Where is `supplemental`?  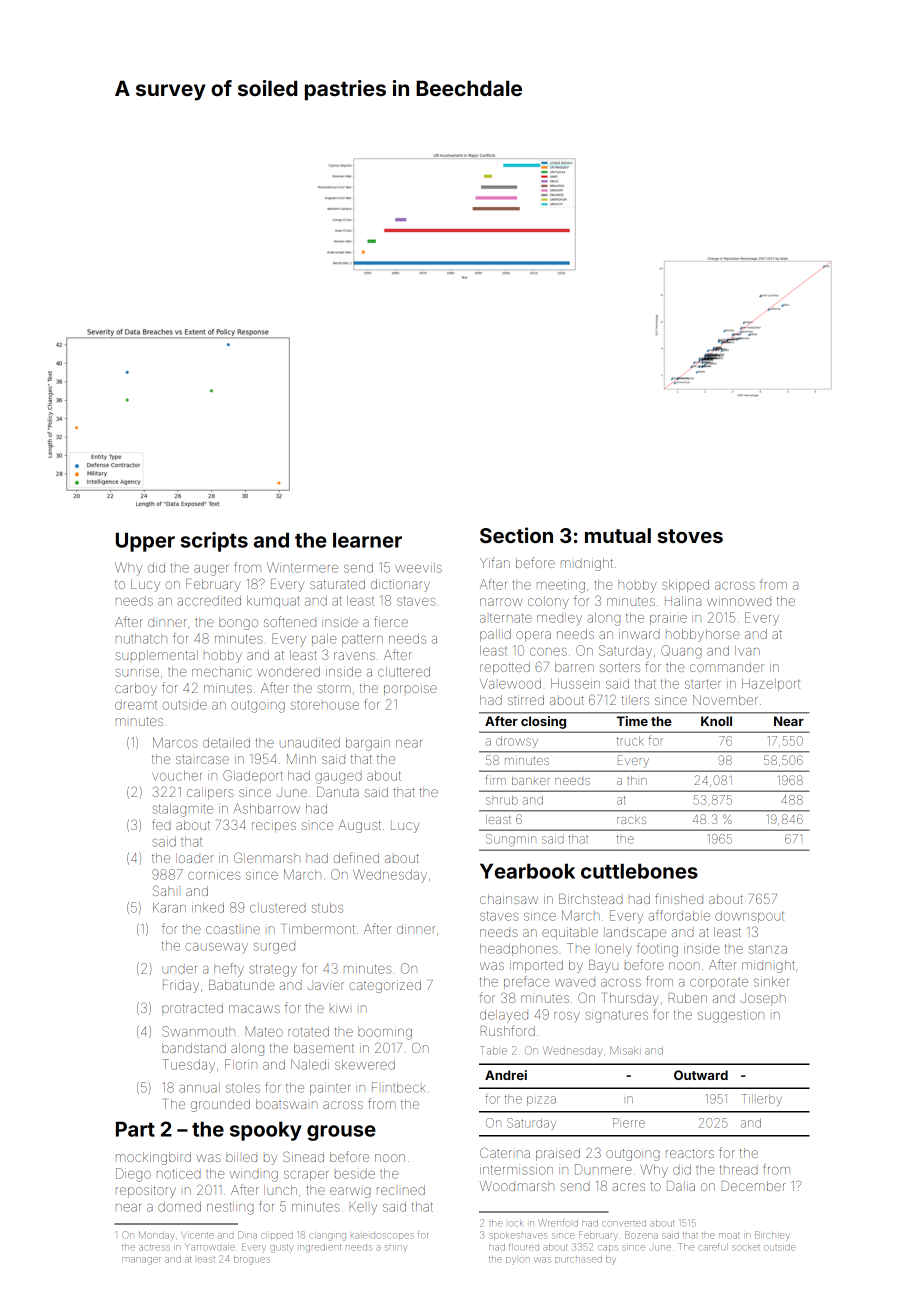 supplemental is located at coordinates (156, 656).
